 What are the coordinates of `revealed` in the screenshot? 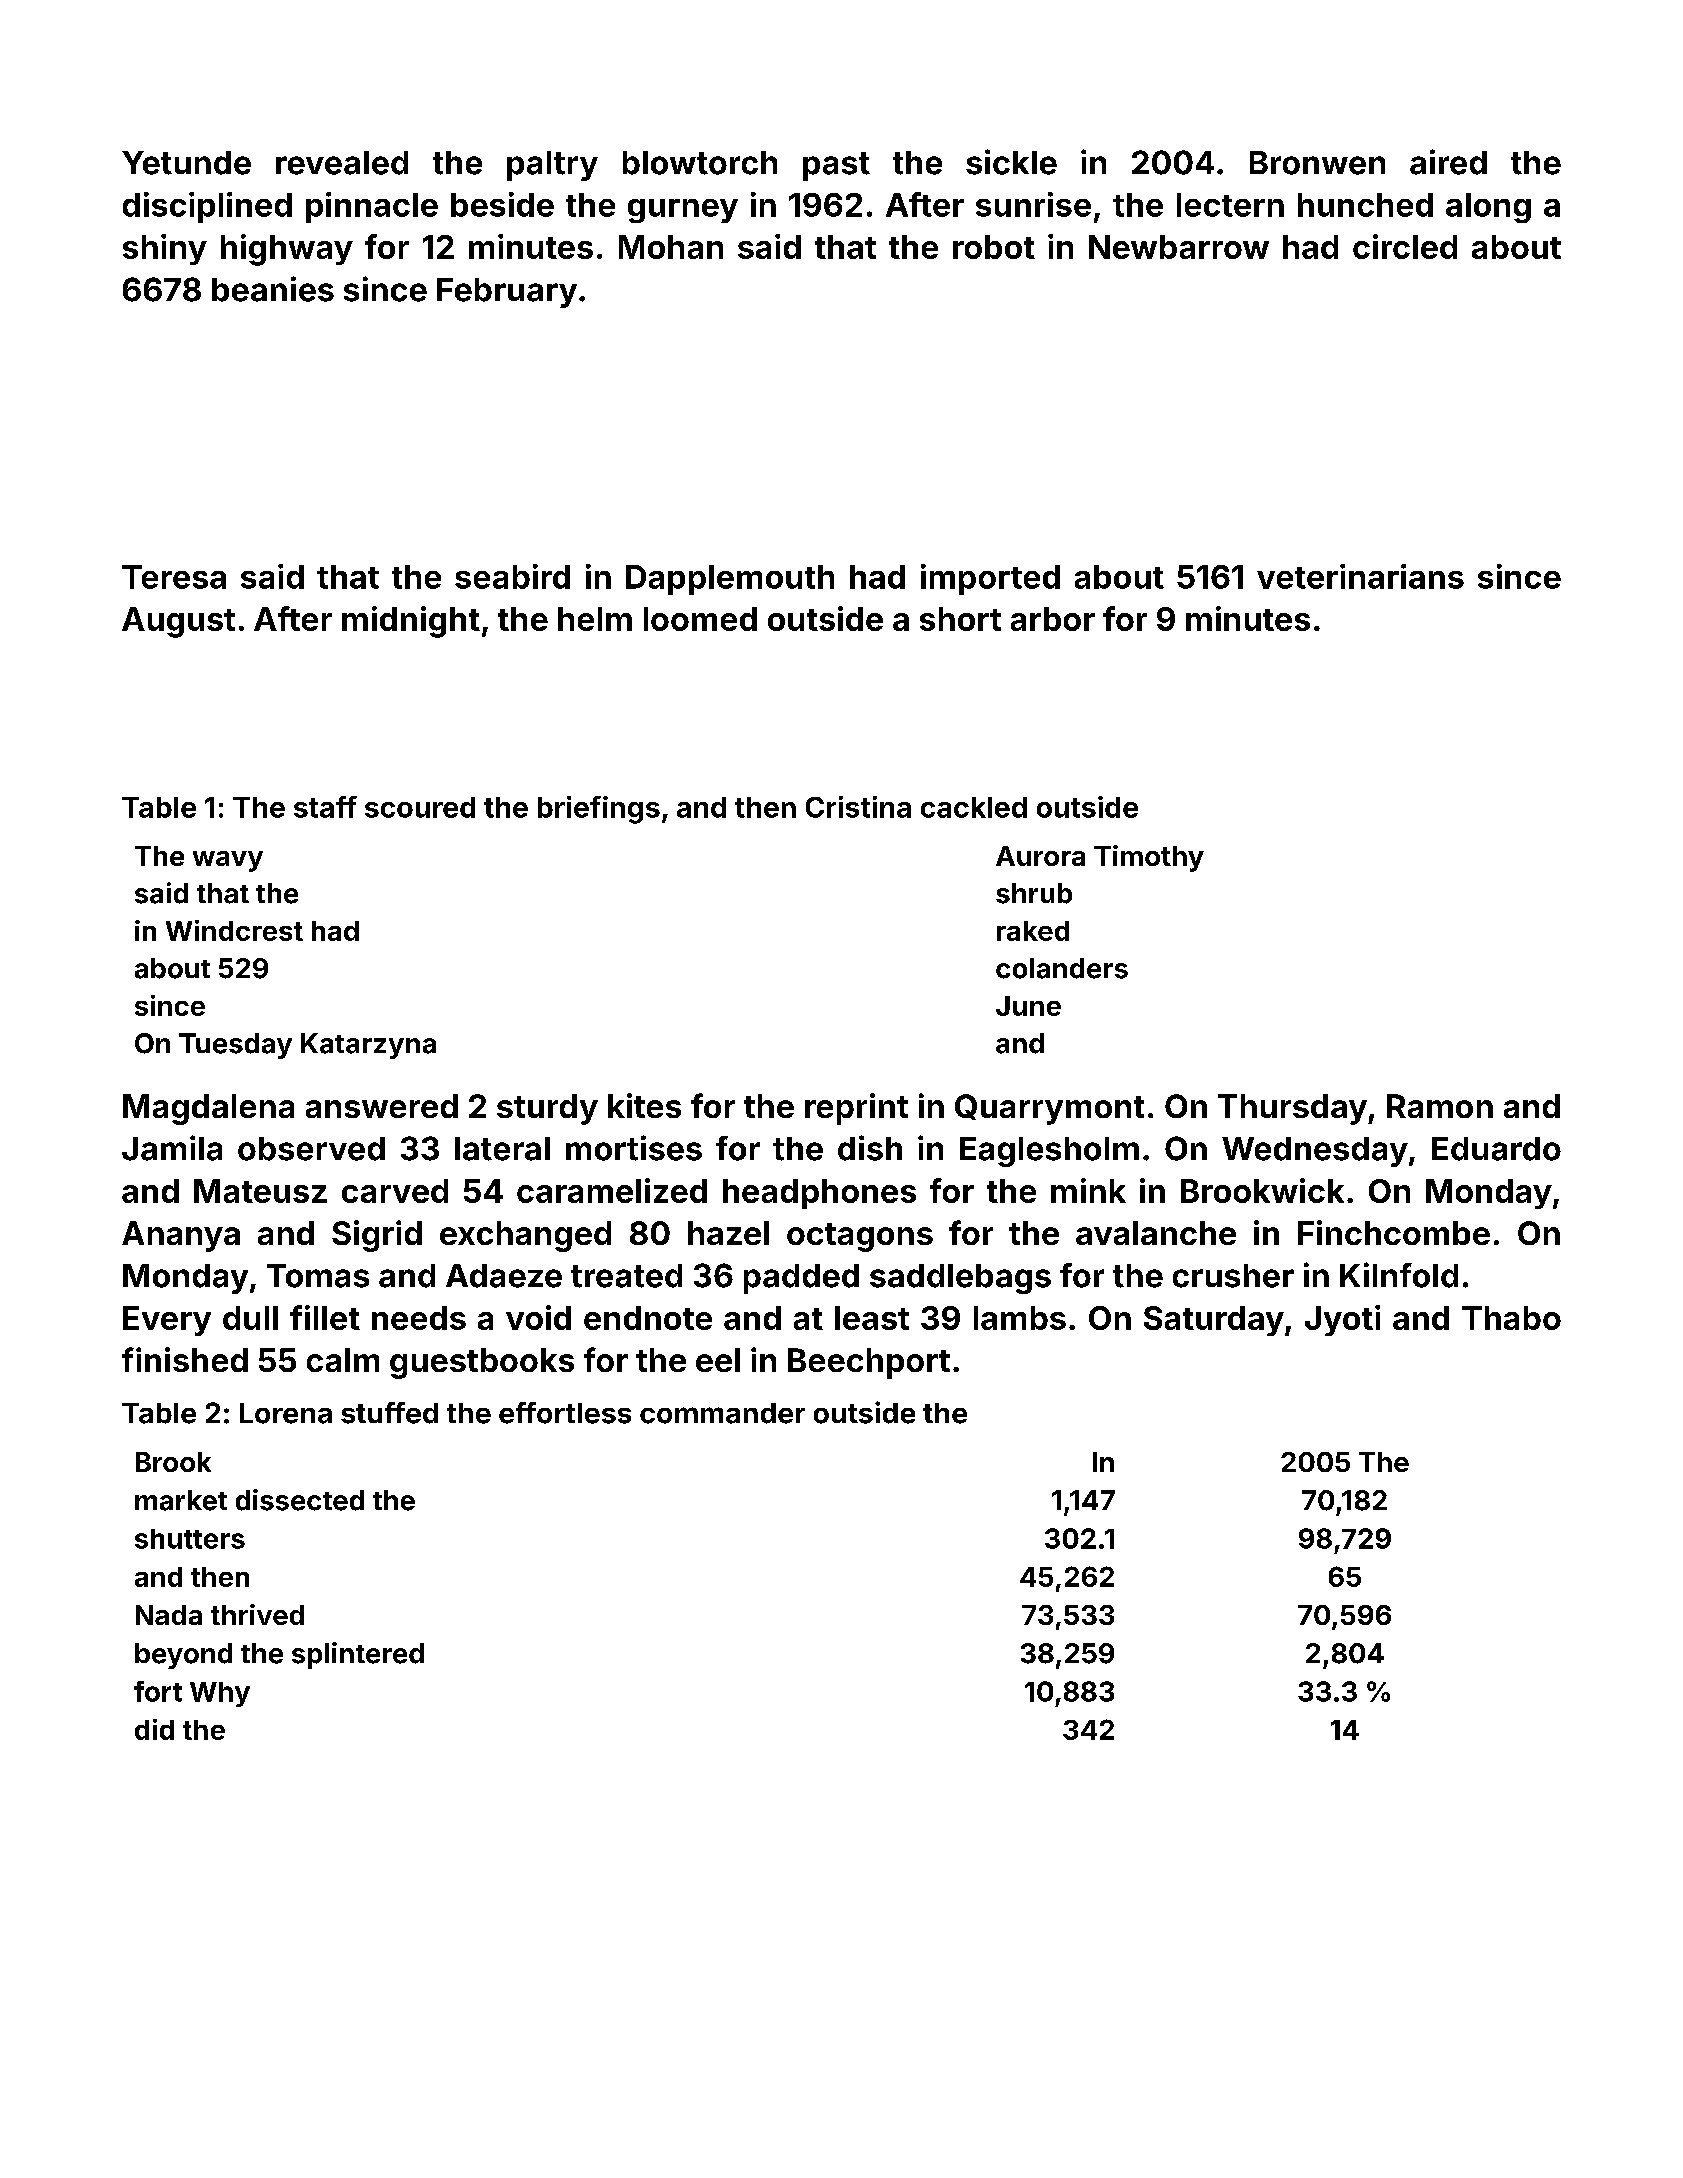 It's located at (342, 163).
